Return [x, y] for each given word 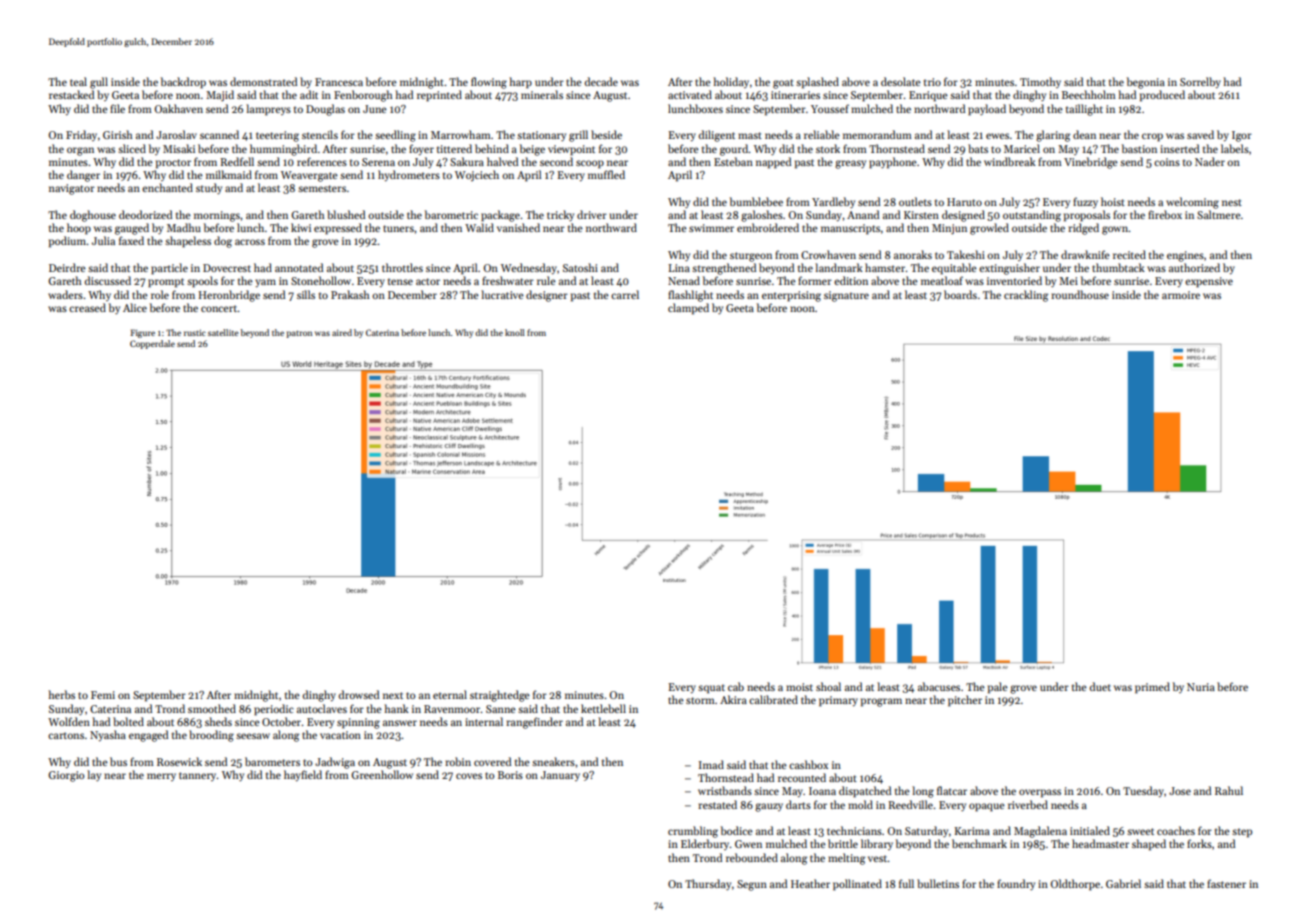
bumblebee [756, 201]
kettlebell [603, 708]
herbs [61, 694]
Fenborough [363, 96]
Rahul [1229, 790]
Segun [752, 885]
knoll [515, 332]
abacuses [939, 686]
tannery [198, 776]
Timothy [1040, 82]
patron [299, 334]
